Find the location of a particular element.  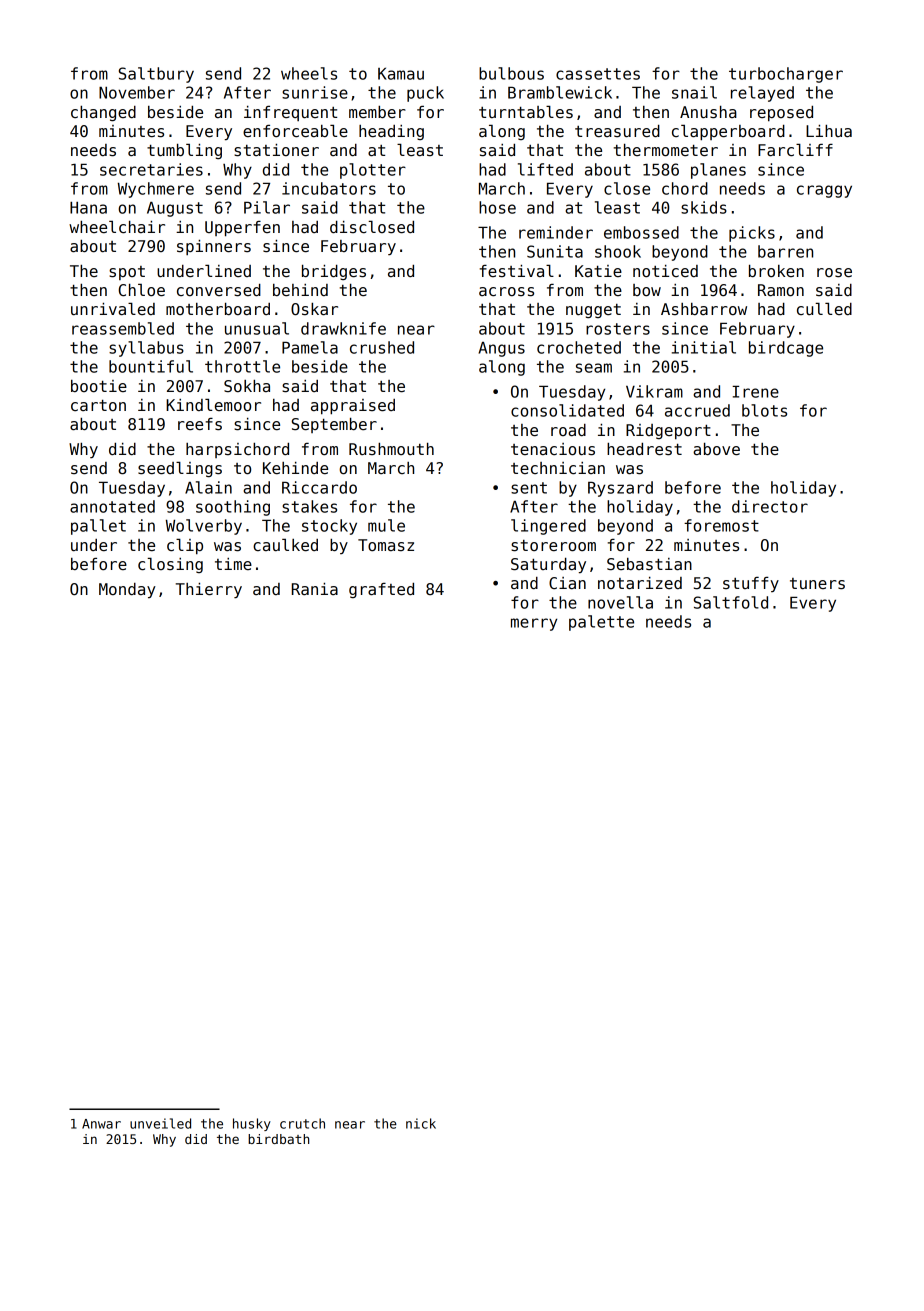

rose is located at coordinates (834, 273).
